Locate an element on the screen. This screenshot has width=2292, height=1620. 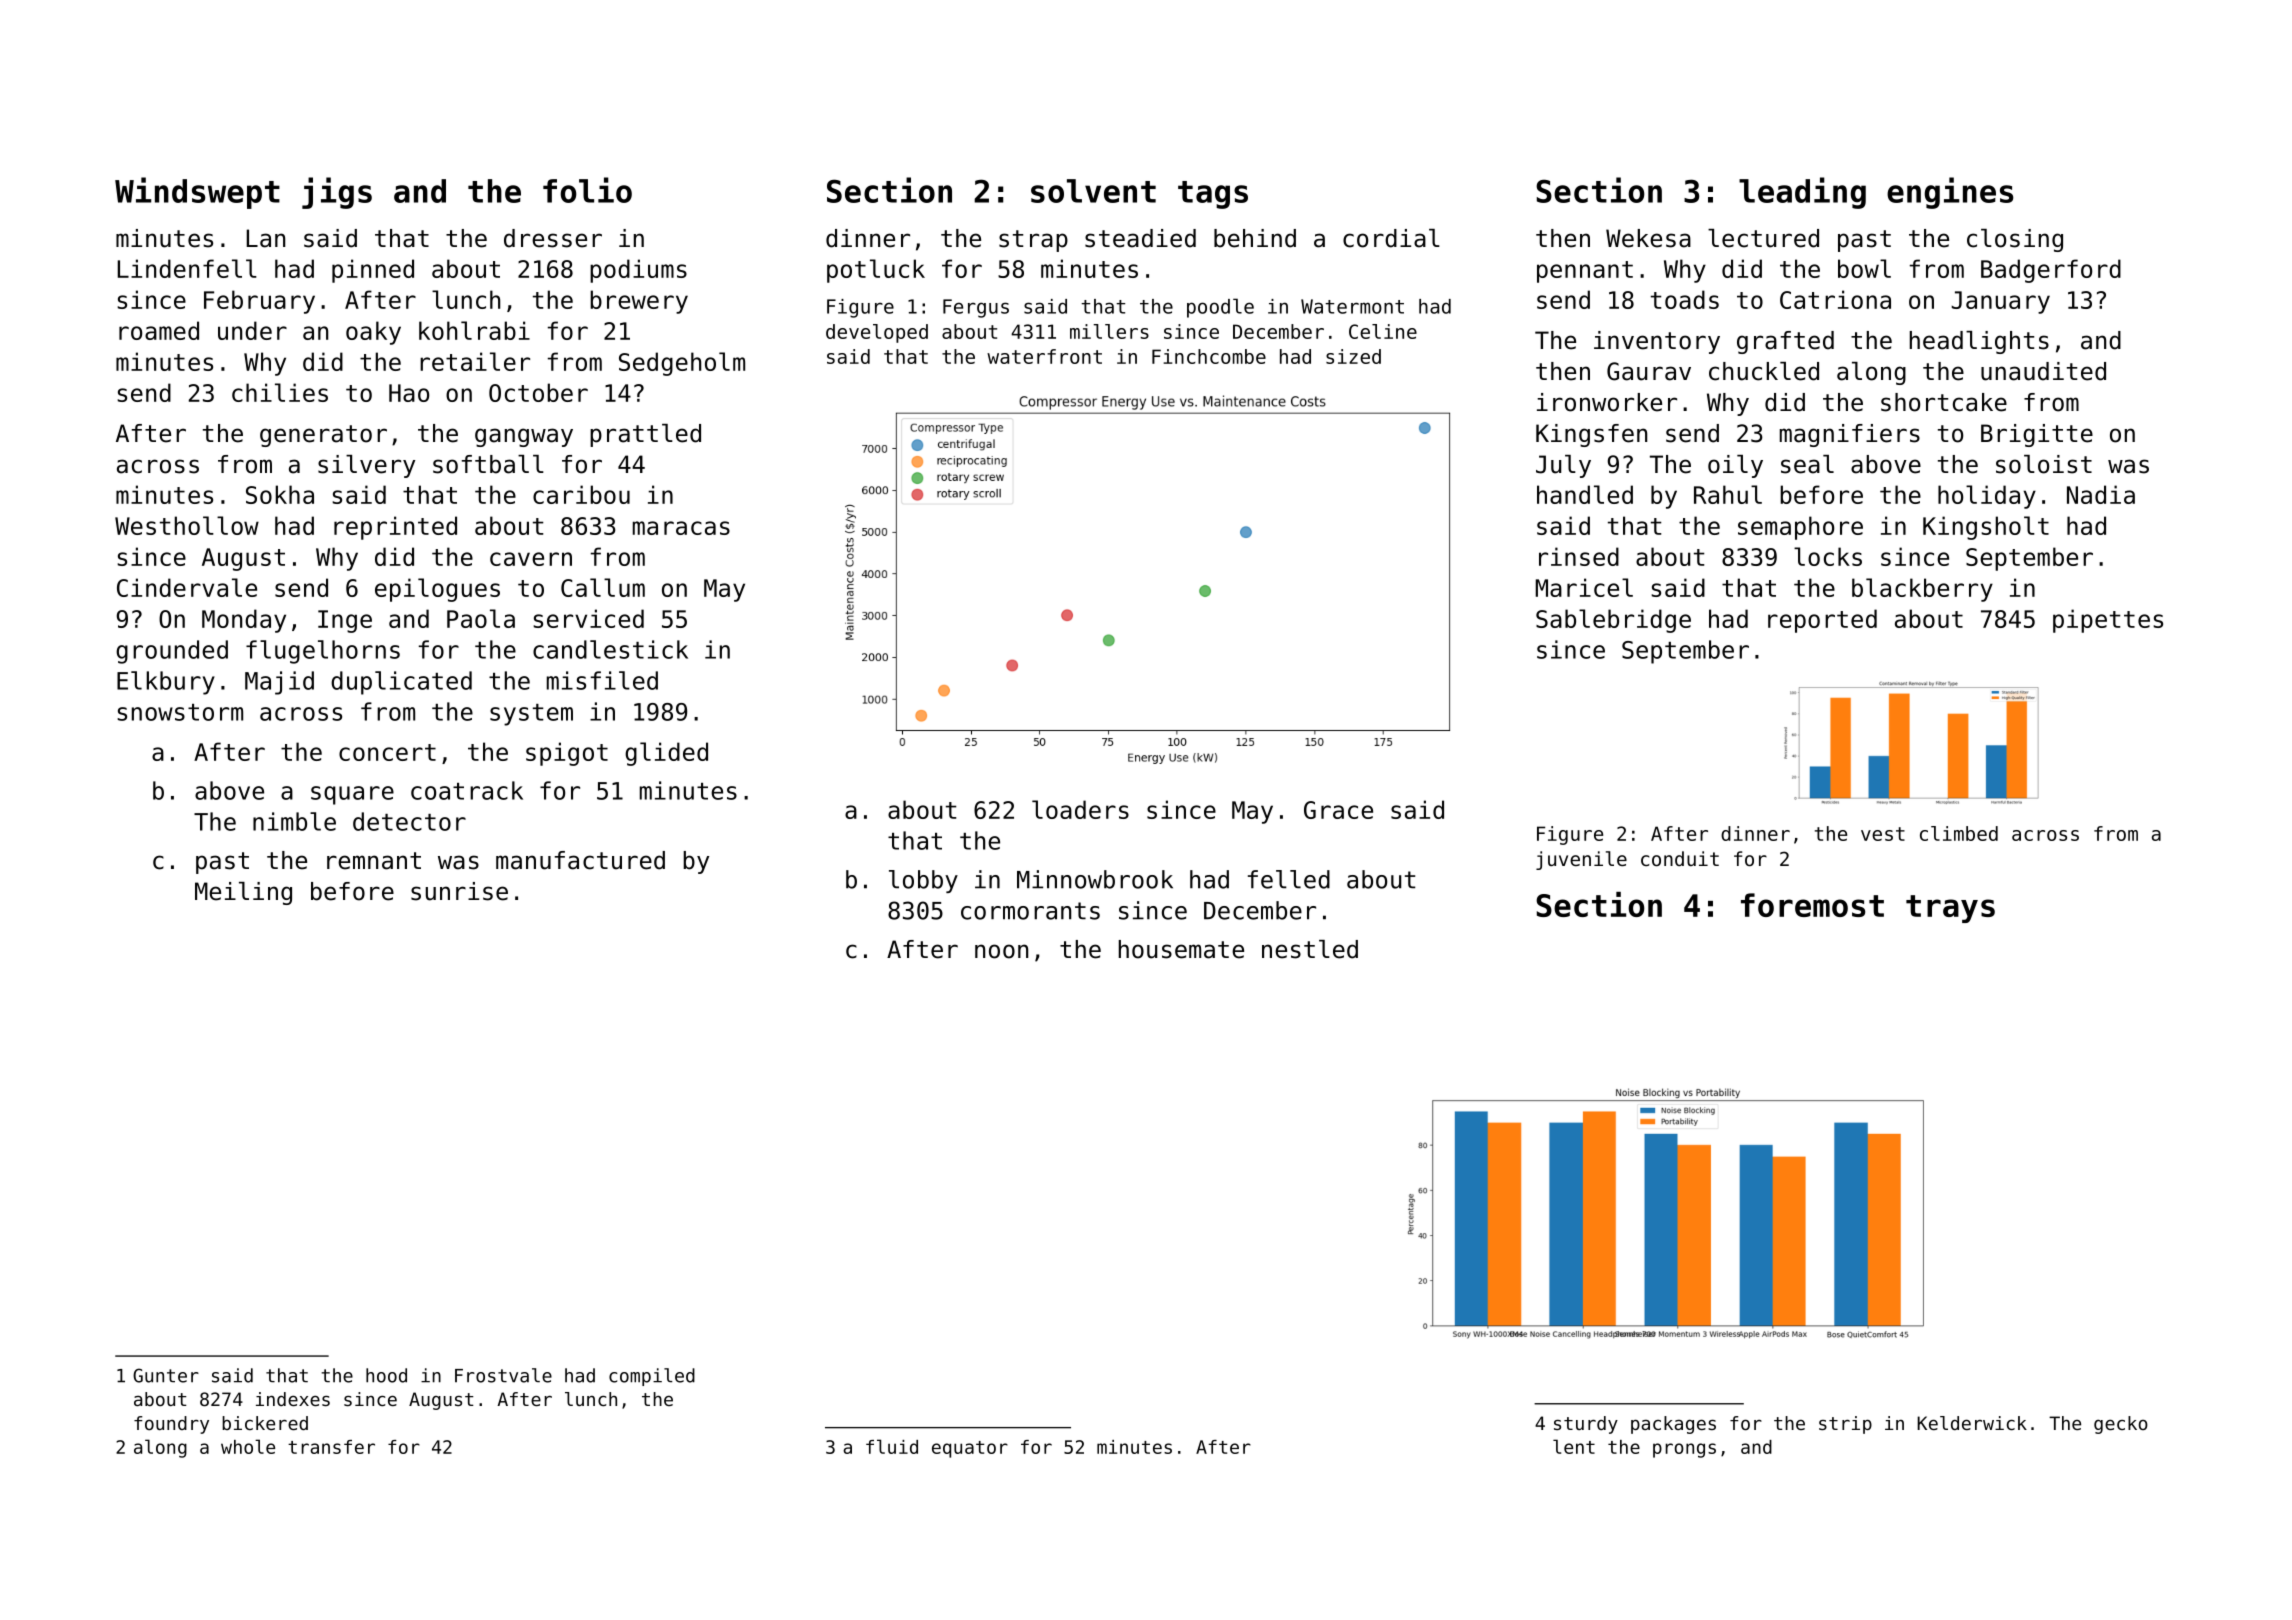
transfer is located at coordinates (331, 1447).
